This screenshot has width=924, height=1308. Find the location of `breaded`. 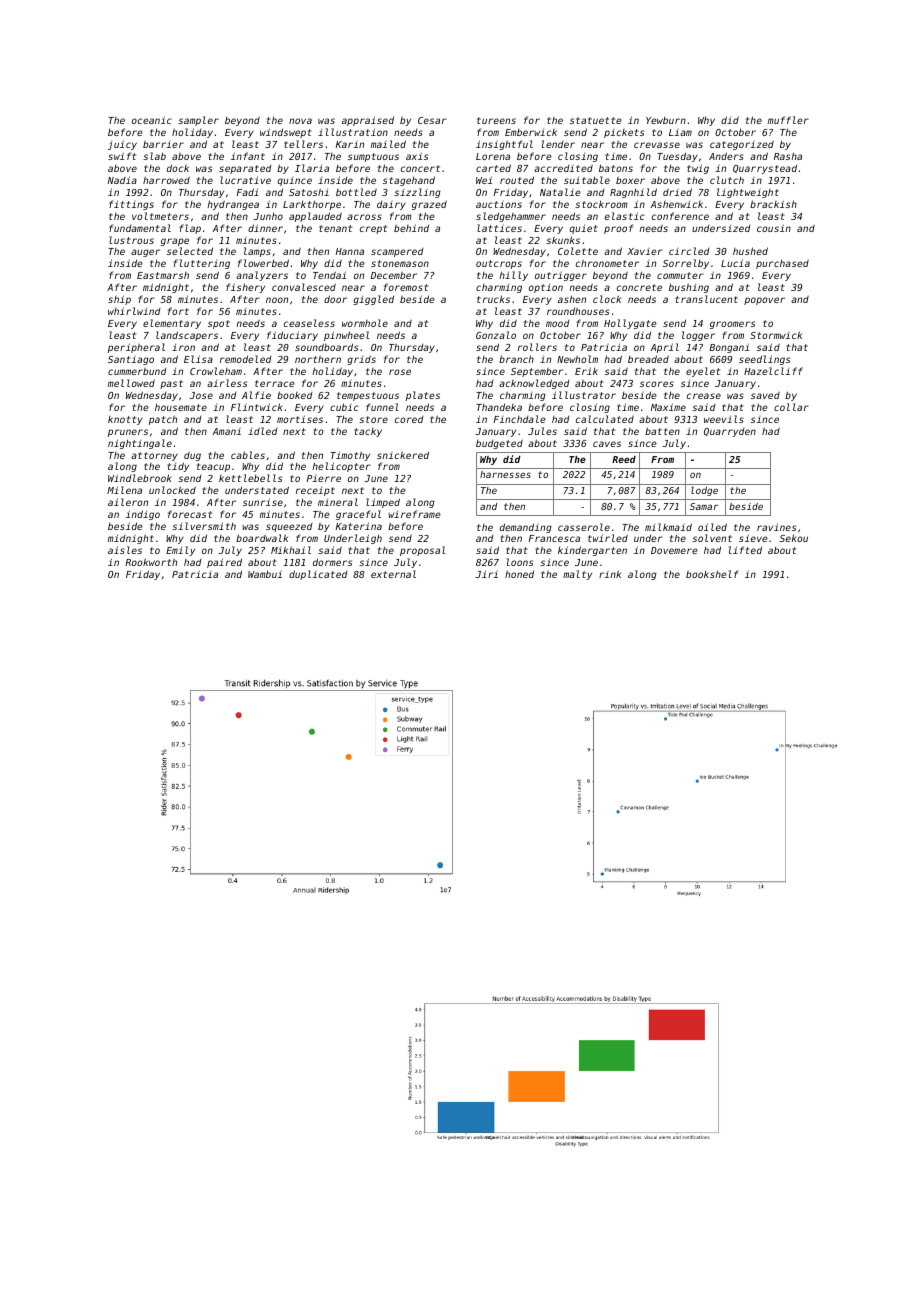

breaded is located at coordinates (648, 359).
